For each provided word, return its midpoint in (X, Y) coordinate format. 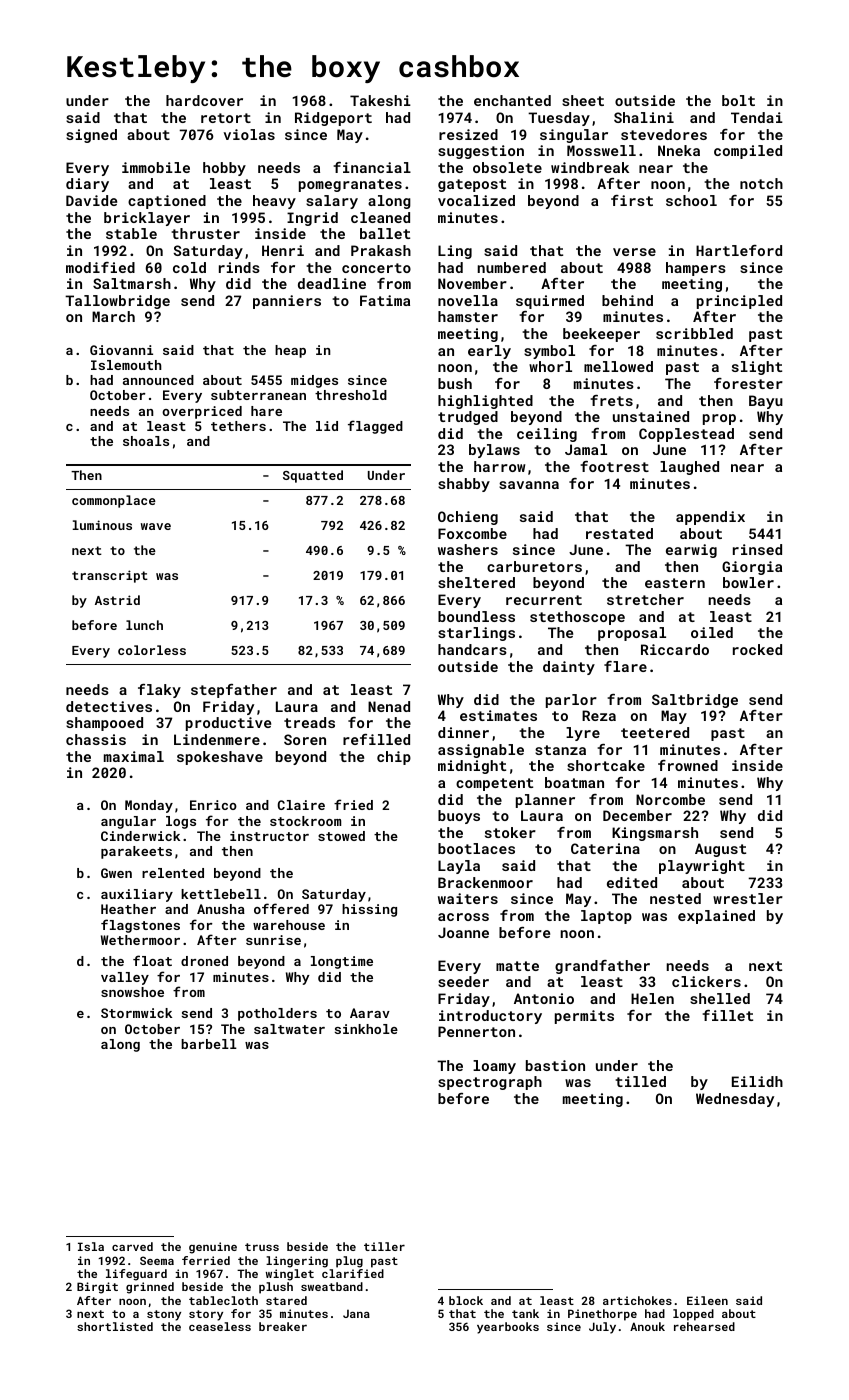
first (632, 200)
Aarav (370, 1013)
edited (632, 882)
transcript (110, 576)
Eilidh (757, 1081)
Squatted (313, 476)
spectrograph (490, 1083)
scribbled (694, 333)
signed (91, 136)
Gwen (116, 873)
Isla (91, 1246)
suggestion (481, 152)
